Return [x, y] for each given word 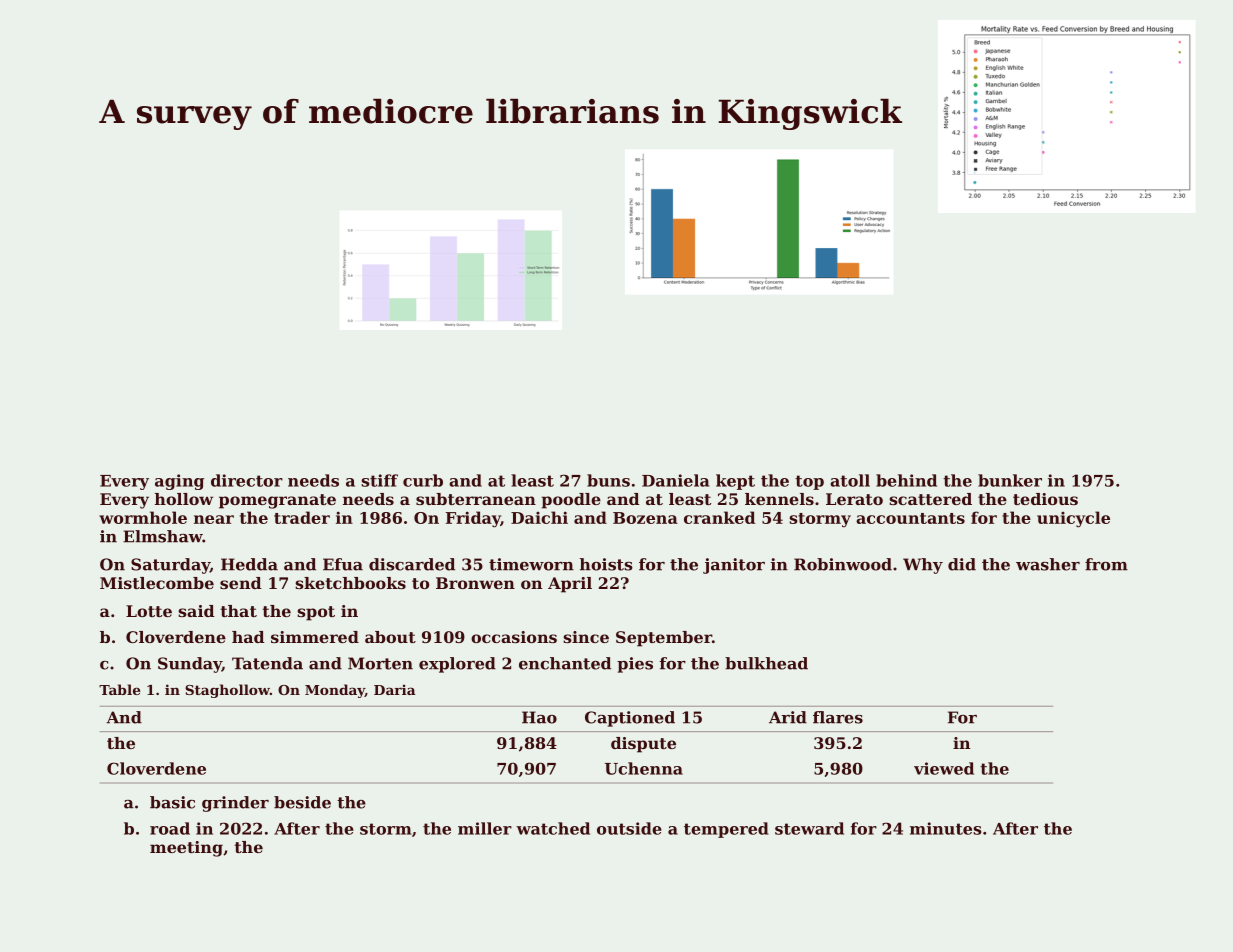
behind [906, 480]
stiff [379, 480]
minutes [945, 828]
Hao [539, 717]
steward [809, 828]
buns [608, 480]
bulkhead [766, 663]
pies [635, 665]
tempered [726, 830]
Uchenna [644, 768]
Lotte [149, 611]
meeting [186, 849]
